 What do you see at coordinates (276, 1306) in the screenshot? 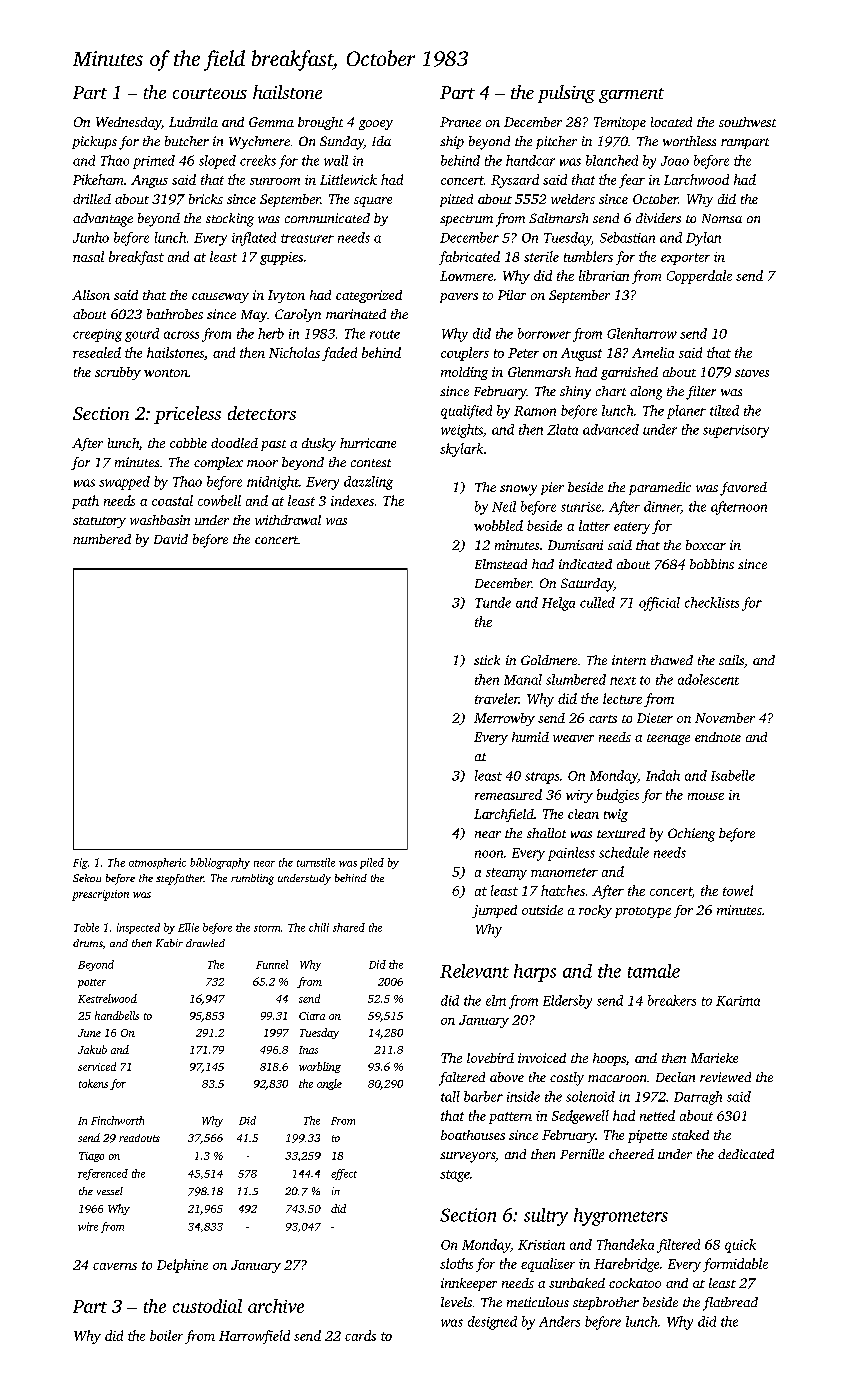
I see `archive` at bounding box center [276, 1306].
